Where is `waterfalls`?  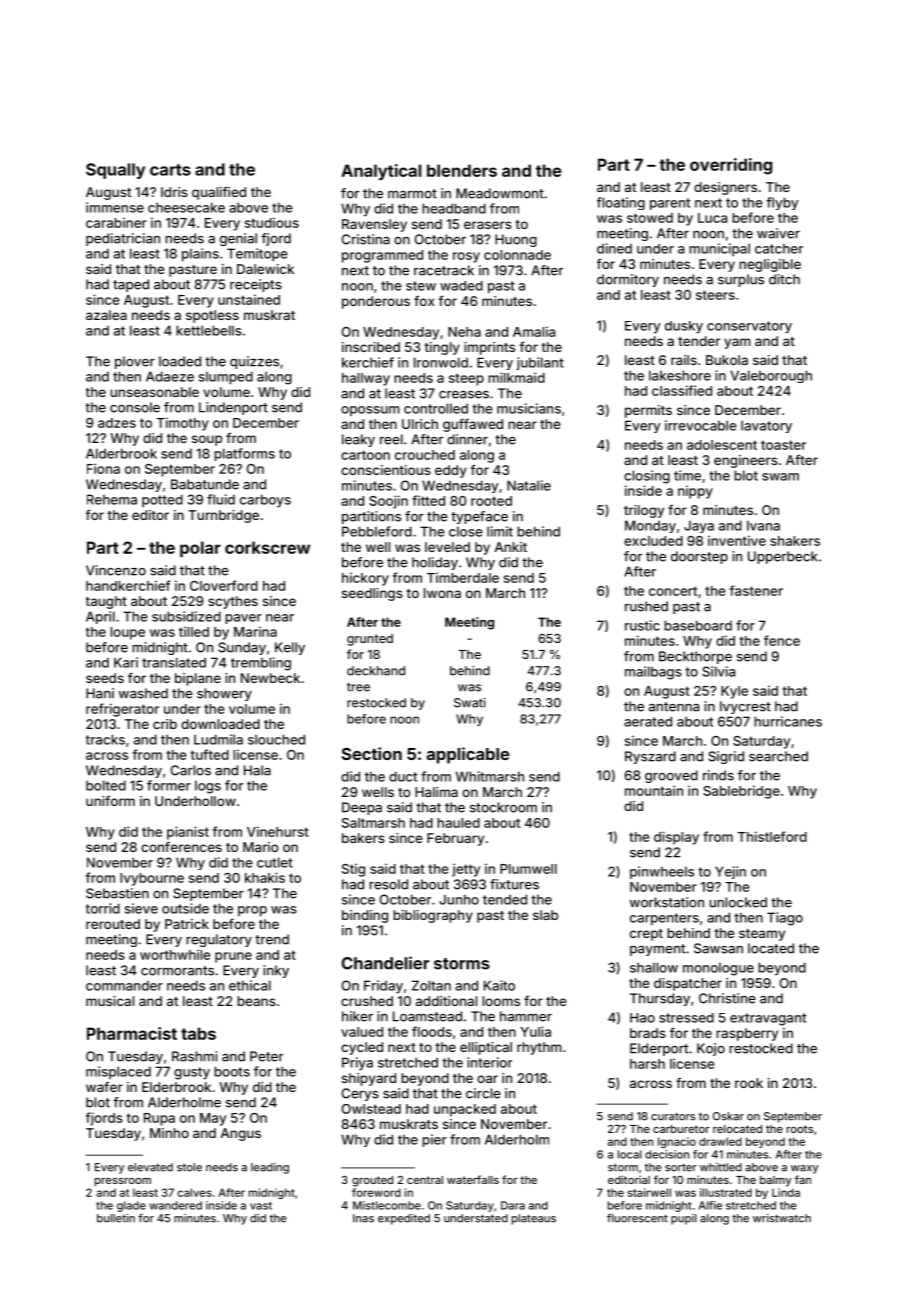 waterfalls is located at coordinates (473, 1179).
